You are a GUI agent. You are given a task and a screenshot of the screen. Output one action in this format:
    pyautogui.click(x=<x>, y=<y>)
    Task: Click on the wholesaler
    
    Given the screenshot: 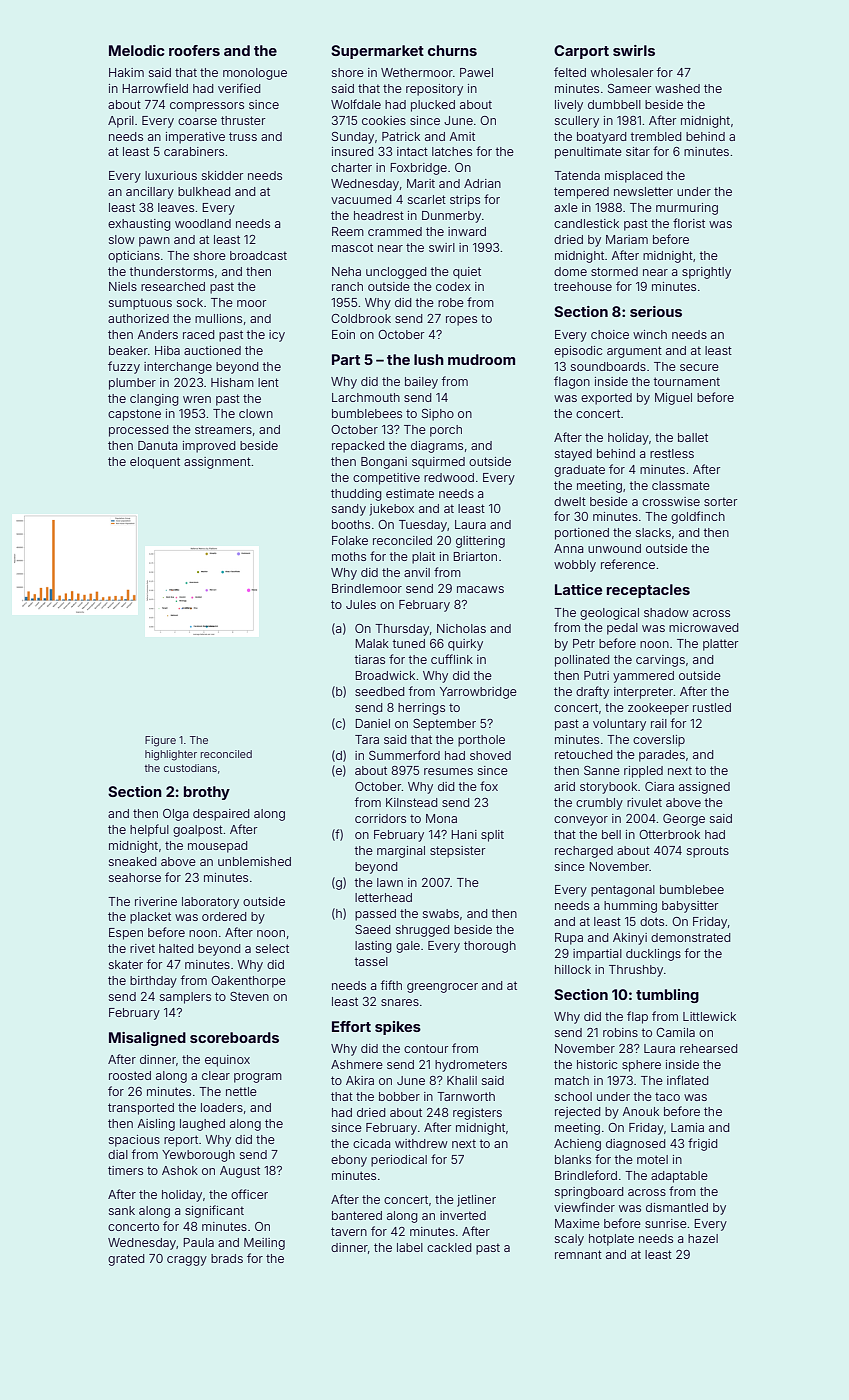 What is the action you would take?
    pyautogui.click(x=622, y=72)
